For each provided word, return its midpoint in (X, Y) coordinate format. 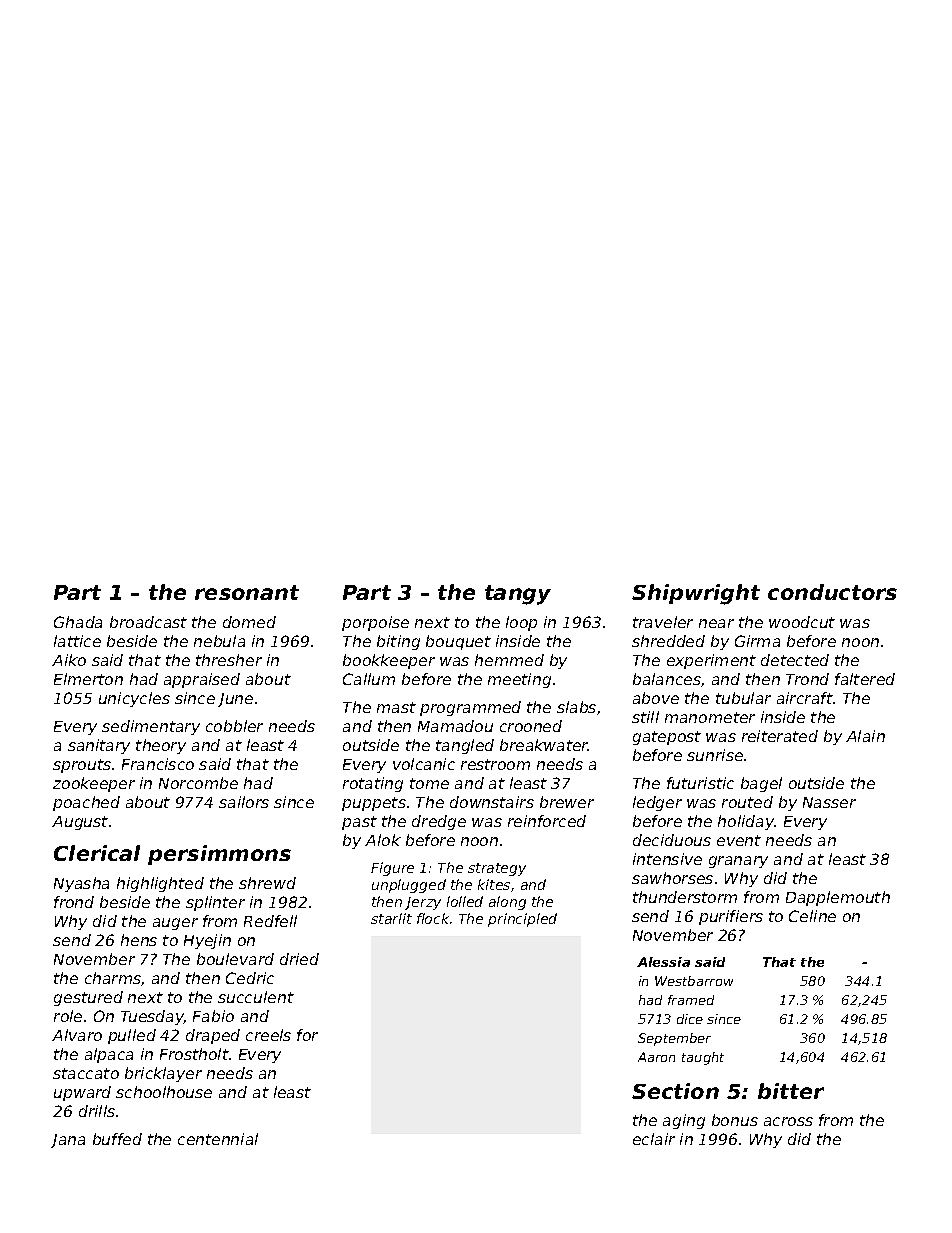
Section (675, 1091)
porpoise (375, 623)
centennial (218, 1139)
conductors (832, 592)
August (80, 823)
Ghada (78, 622)
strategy (497, 869)
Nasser (829, 802)
